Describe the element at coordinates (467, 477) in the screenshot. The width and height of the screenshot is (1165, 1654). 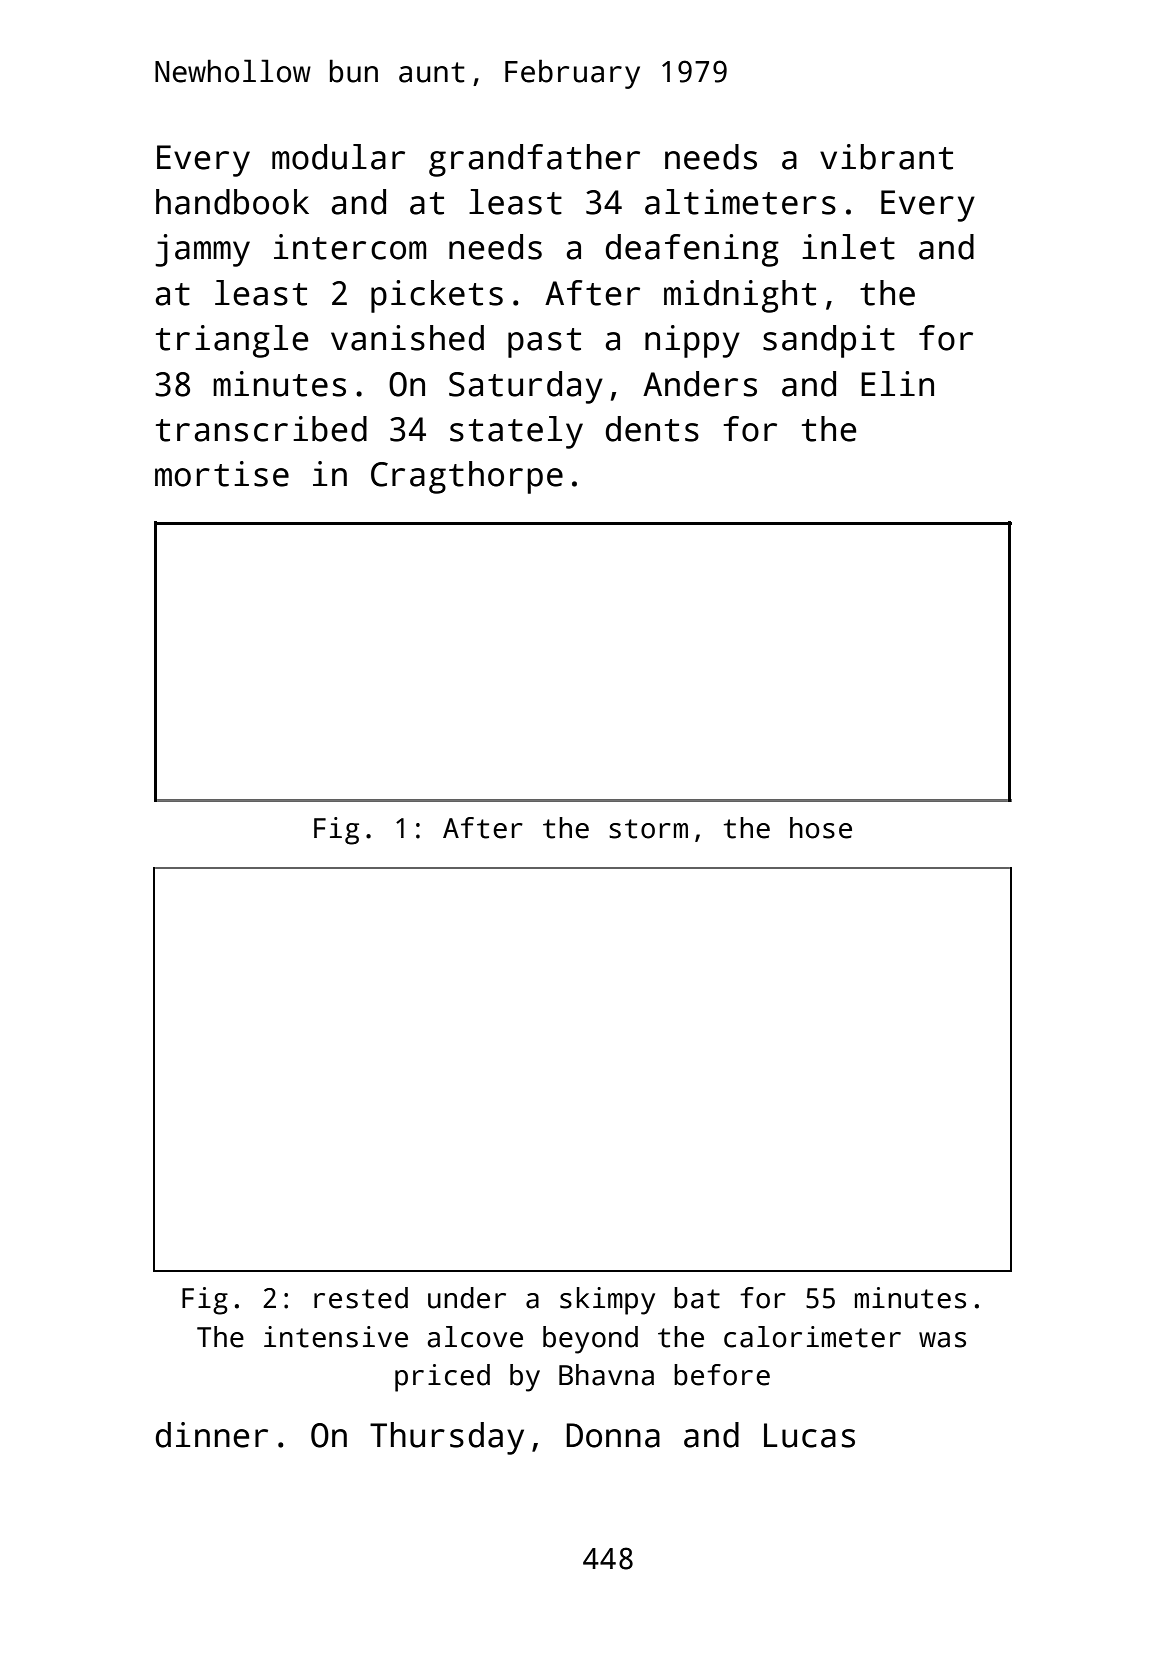
I see `Cragthorpe` at that location.
